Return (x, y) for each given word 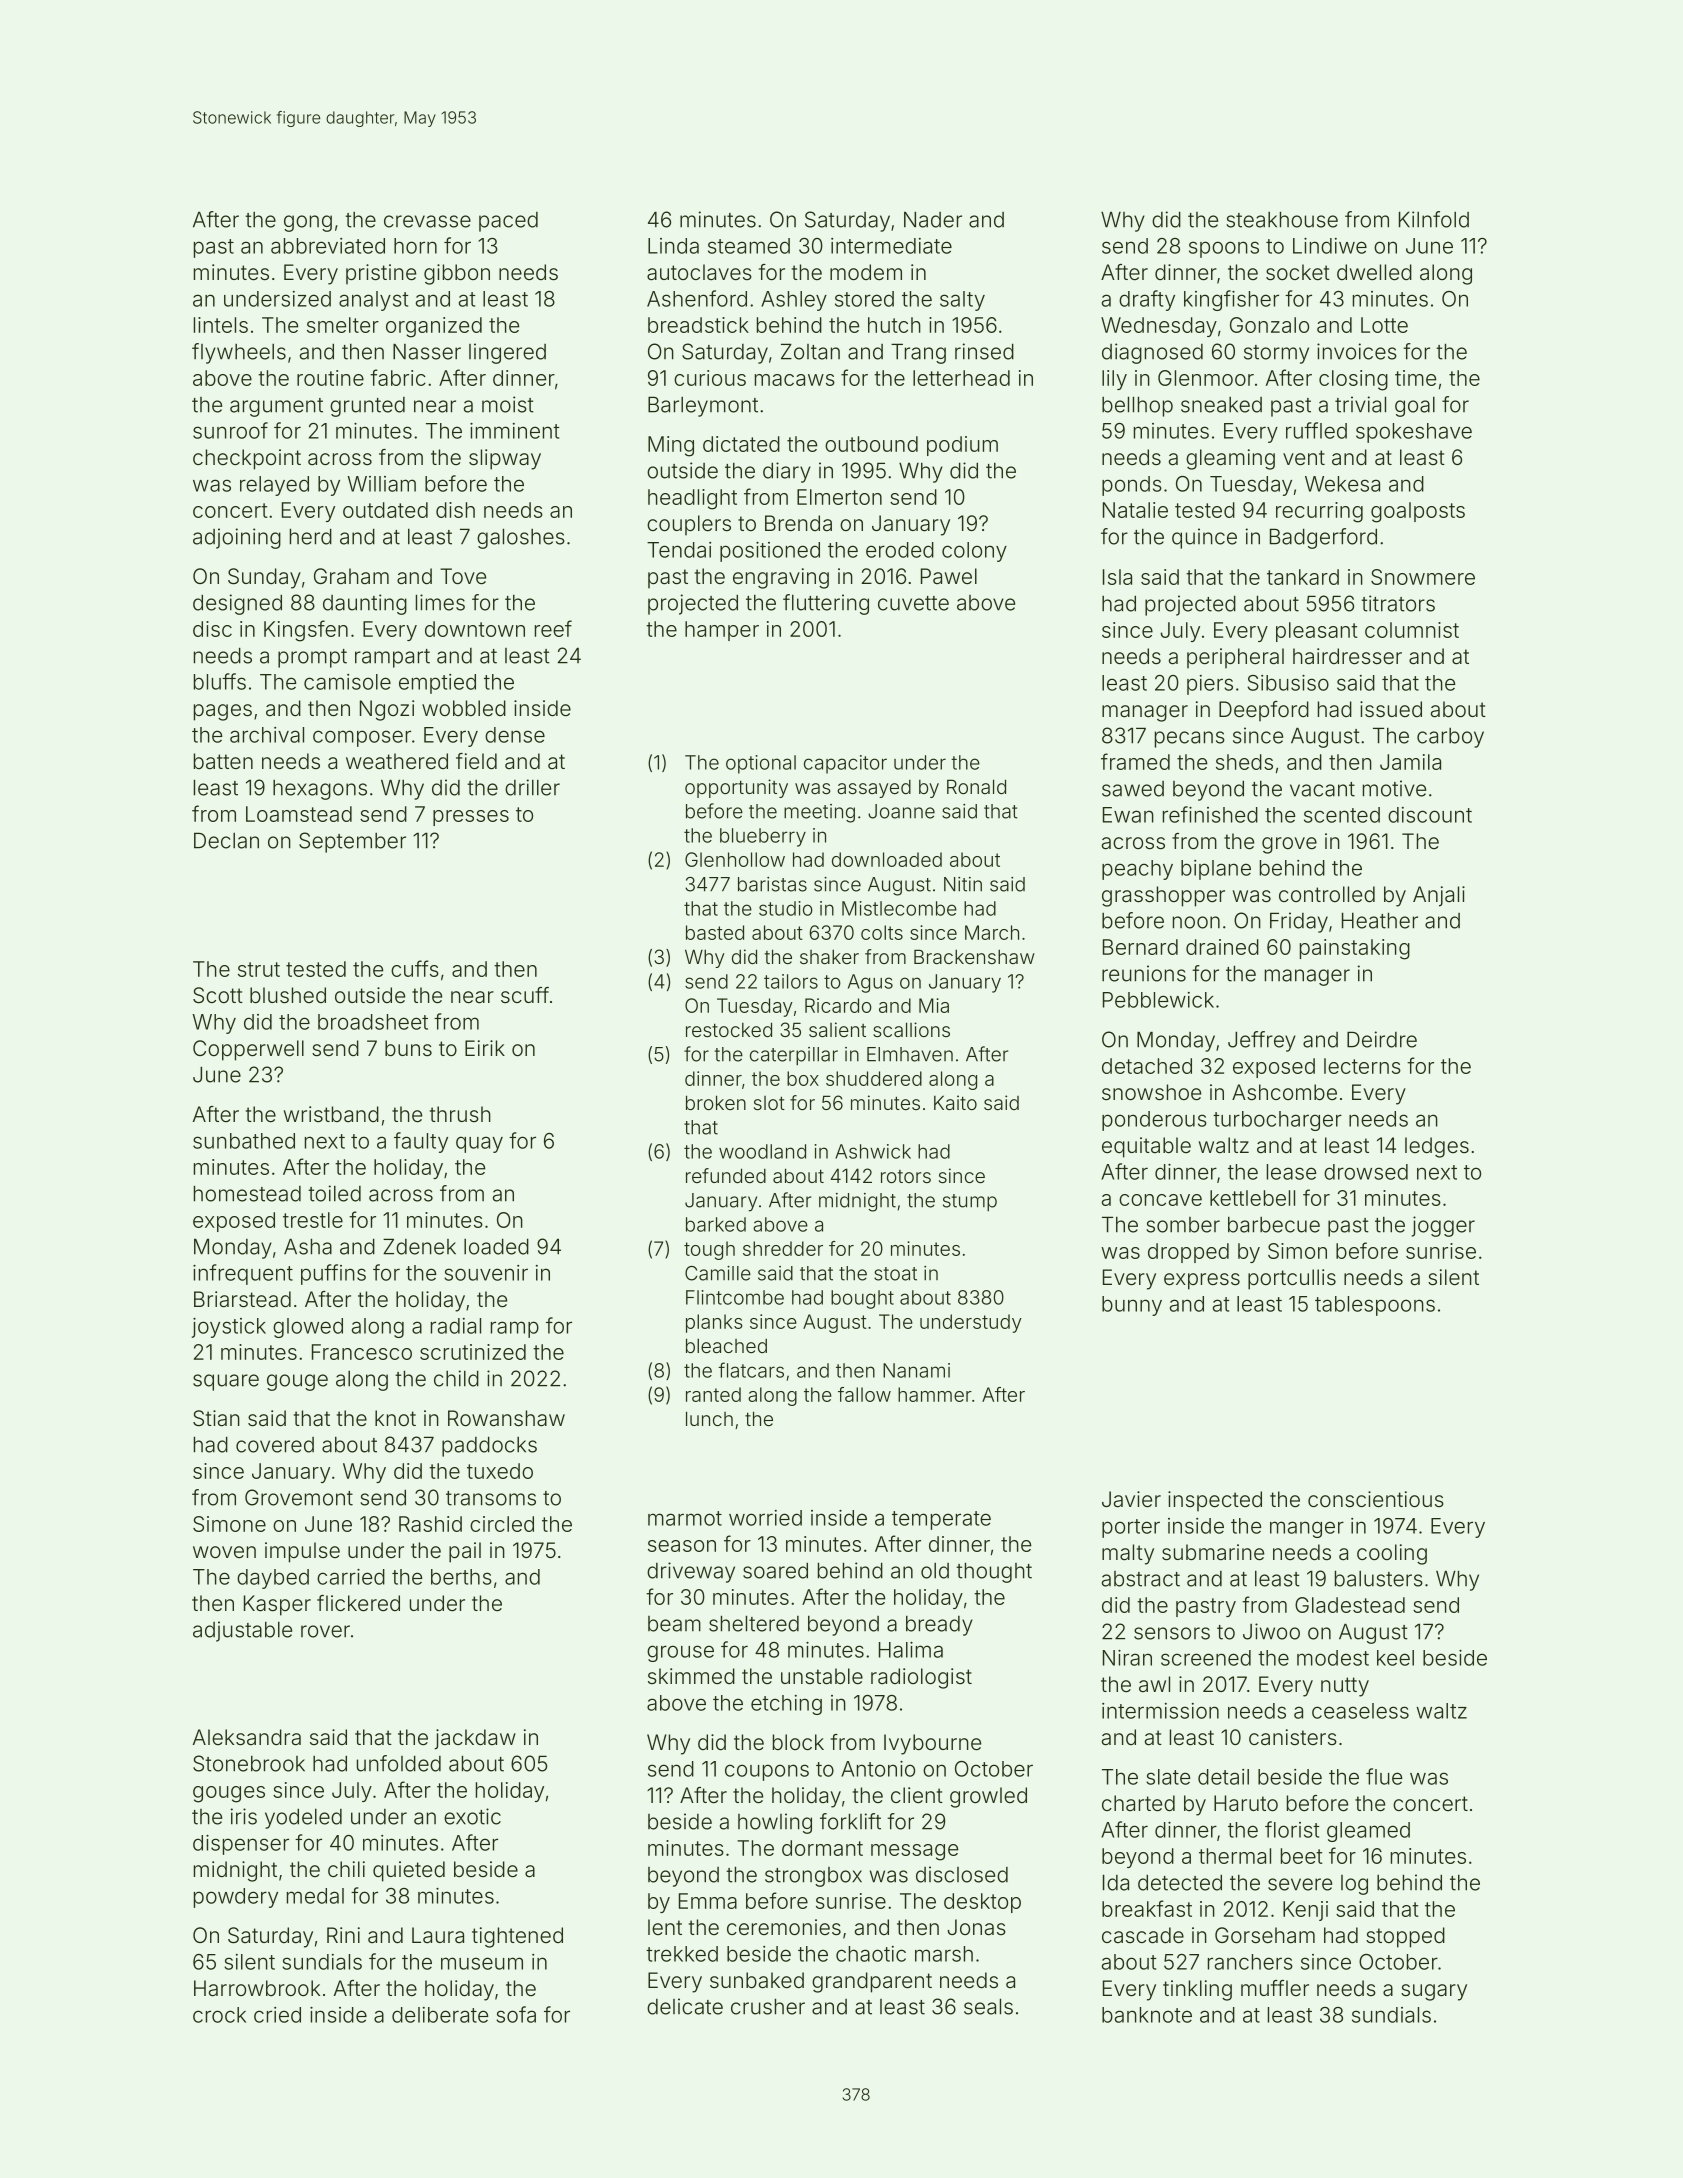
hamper (722, 631)
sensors (1172, 1633)
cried (277, 2015)
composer (362, 738)
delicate (685, 2006)
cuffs (415, 968)
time (1415, 378)
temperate (941, 1520)
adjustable (242, 1631)
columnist (1412, 630)
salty (962, 301)
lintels (221, 325)
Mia (934, 1005)
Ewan (1128, 815)
